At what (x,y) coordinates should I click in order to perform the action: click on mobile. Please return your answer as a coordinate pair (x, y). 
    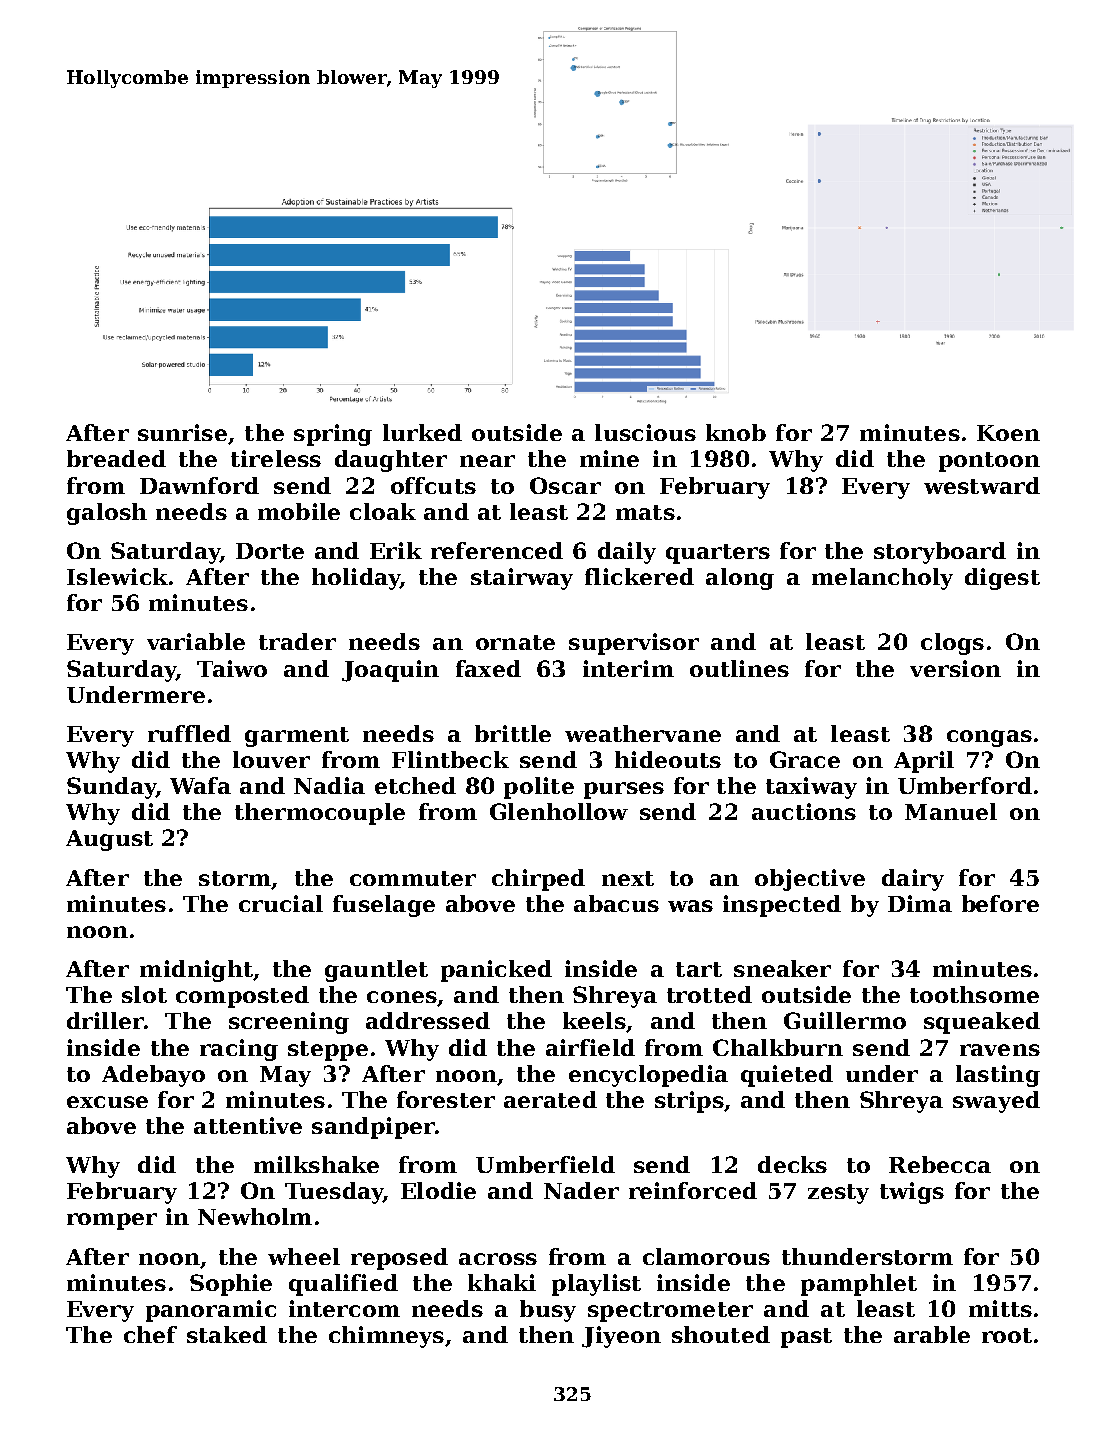
    Looking at the image, I should click on (299, 511).
